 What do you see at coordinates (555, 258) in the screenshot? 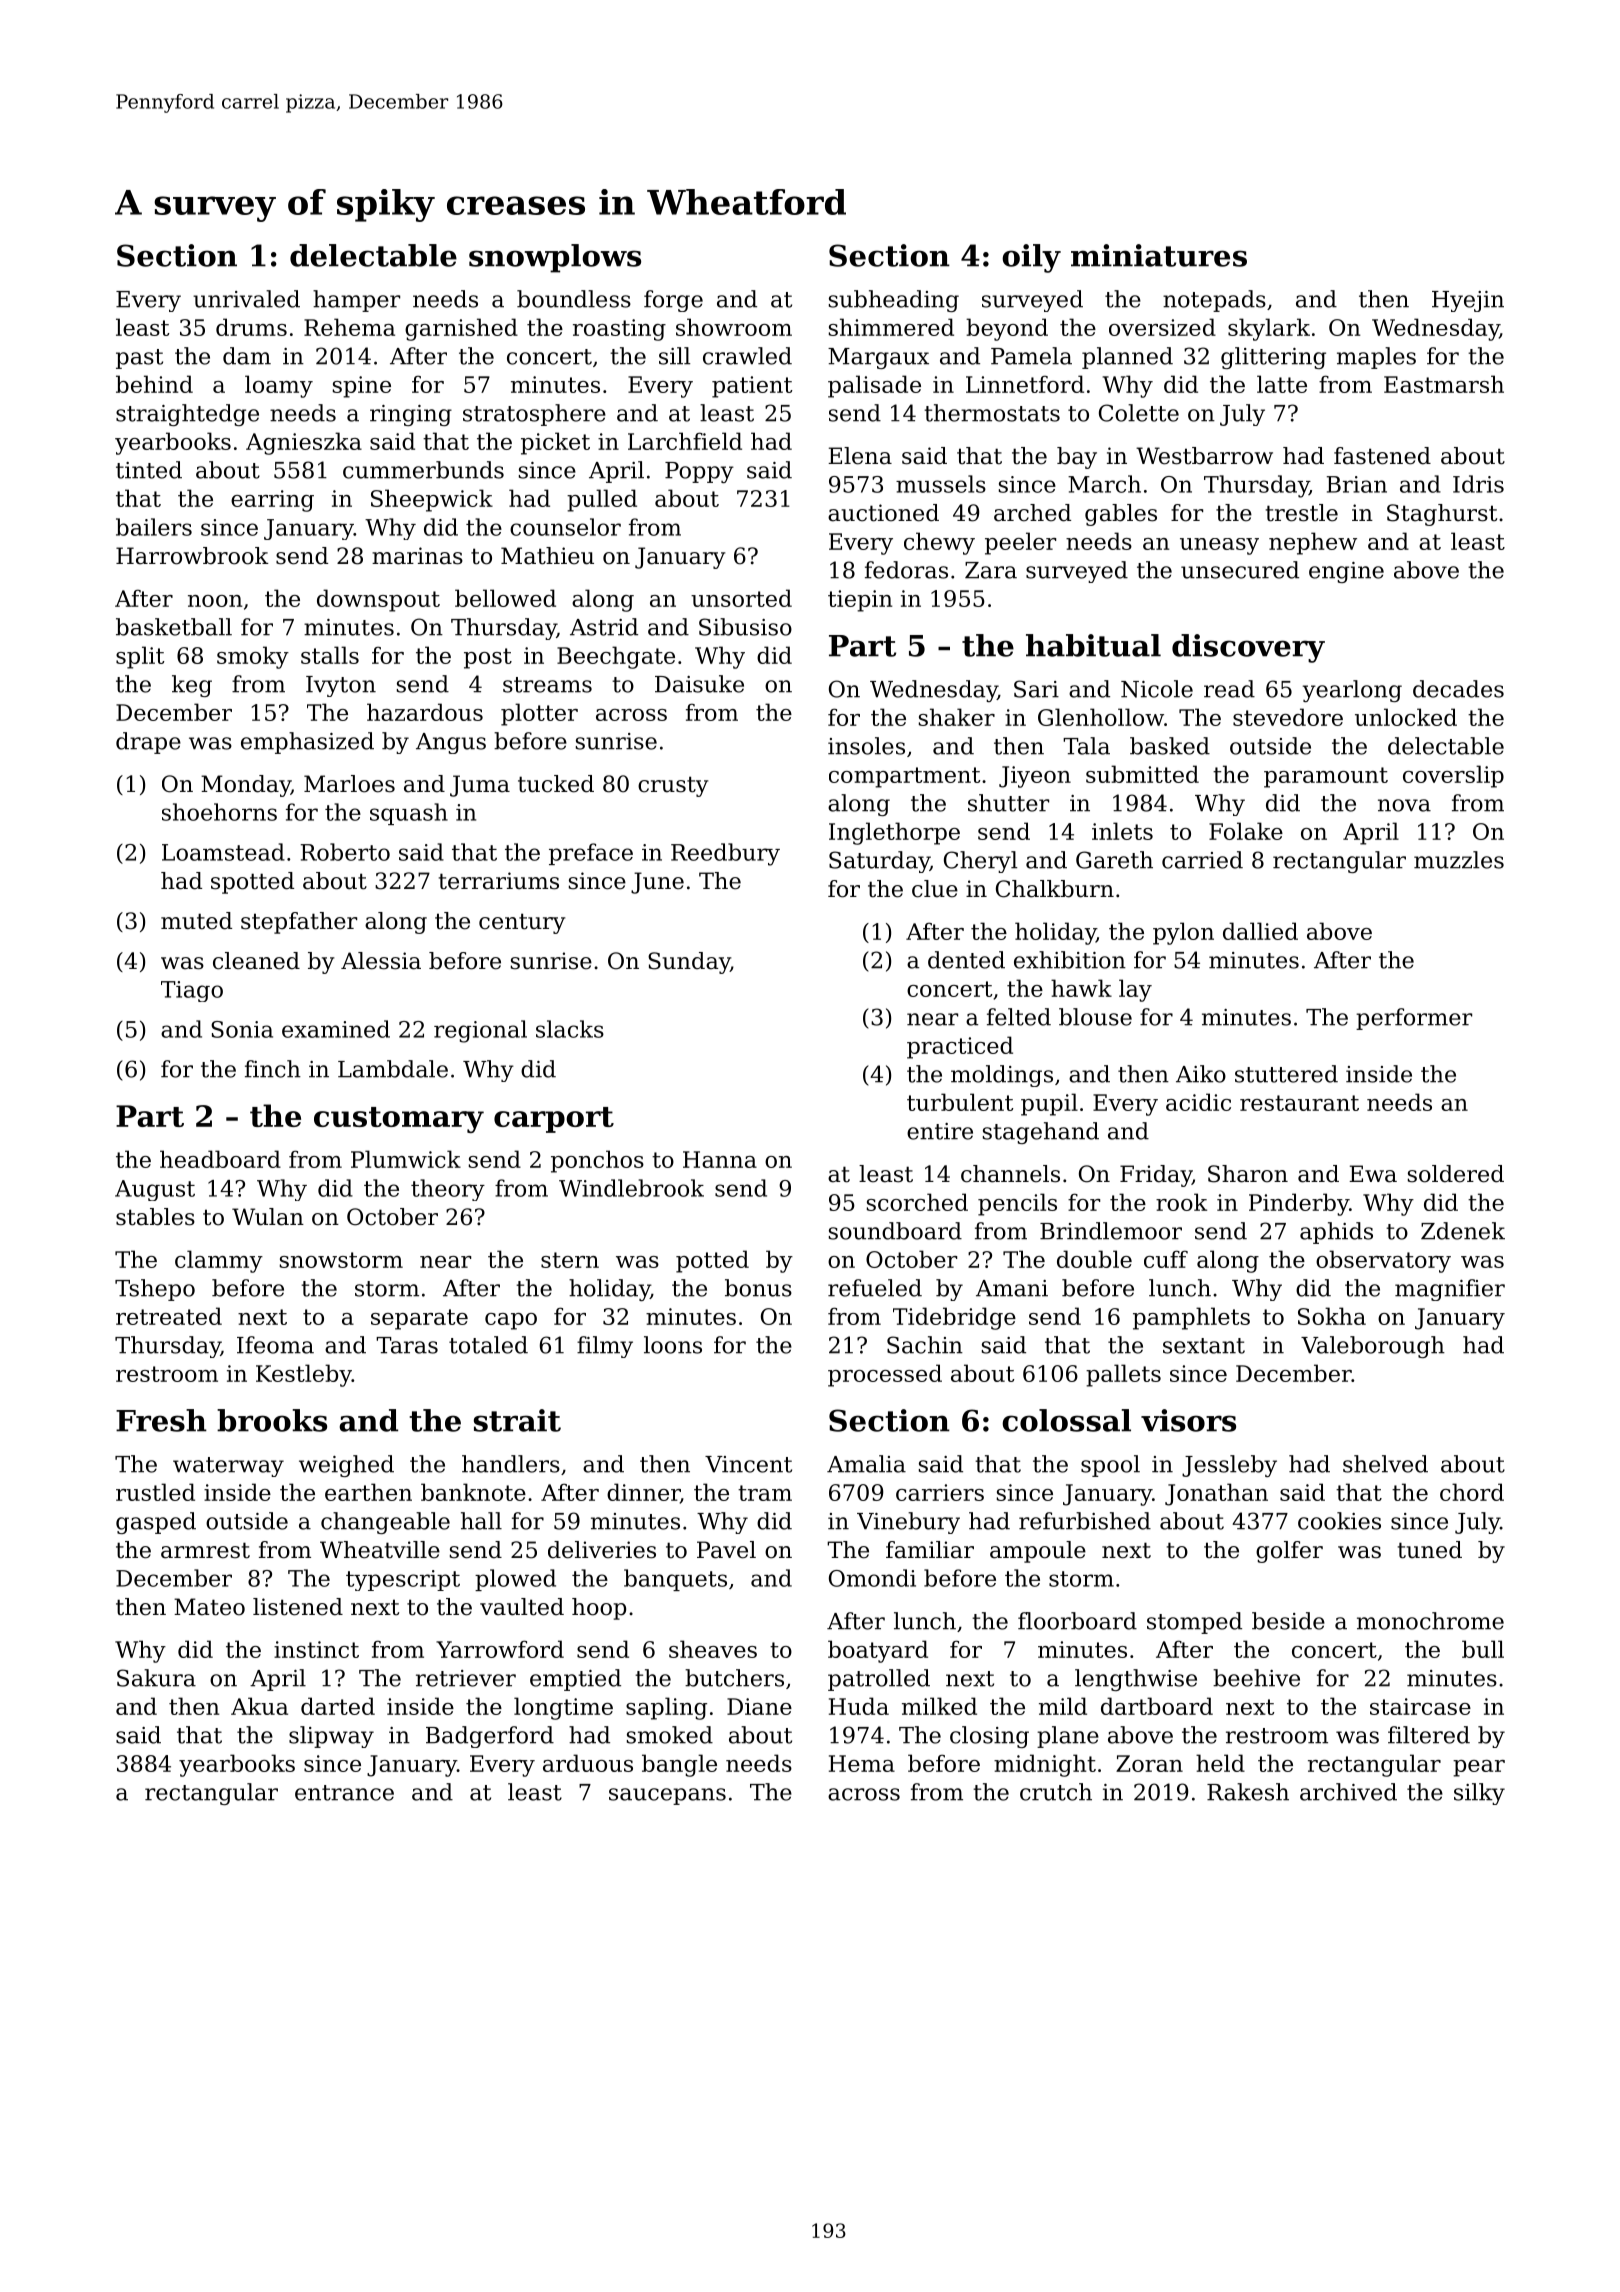
I see `snowplows` at bounding box center [555, 258].
